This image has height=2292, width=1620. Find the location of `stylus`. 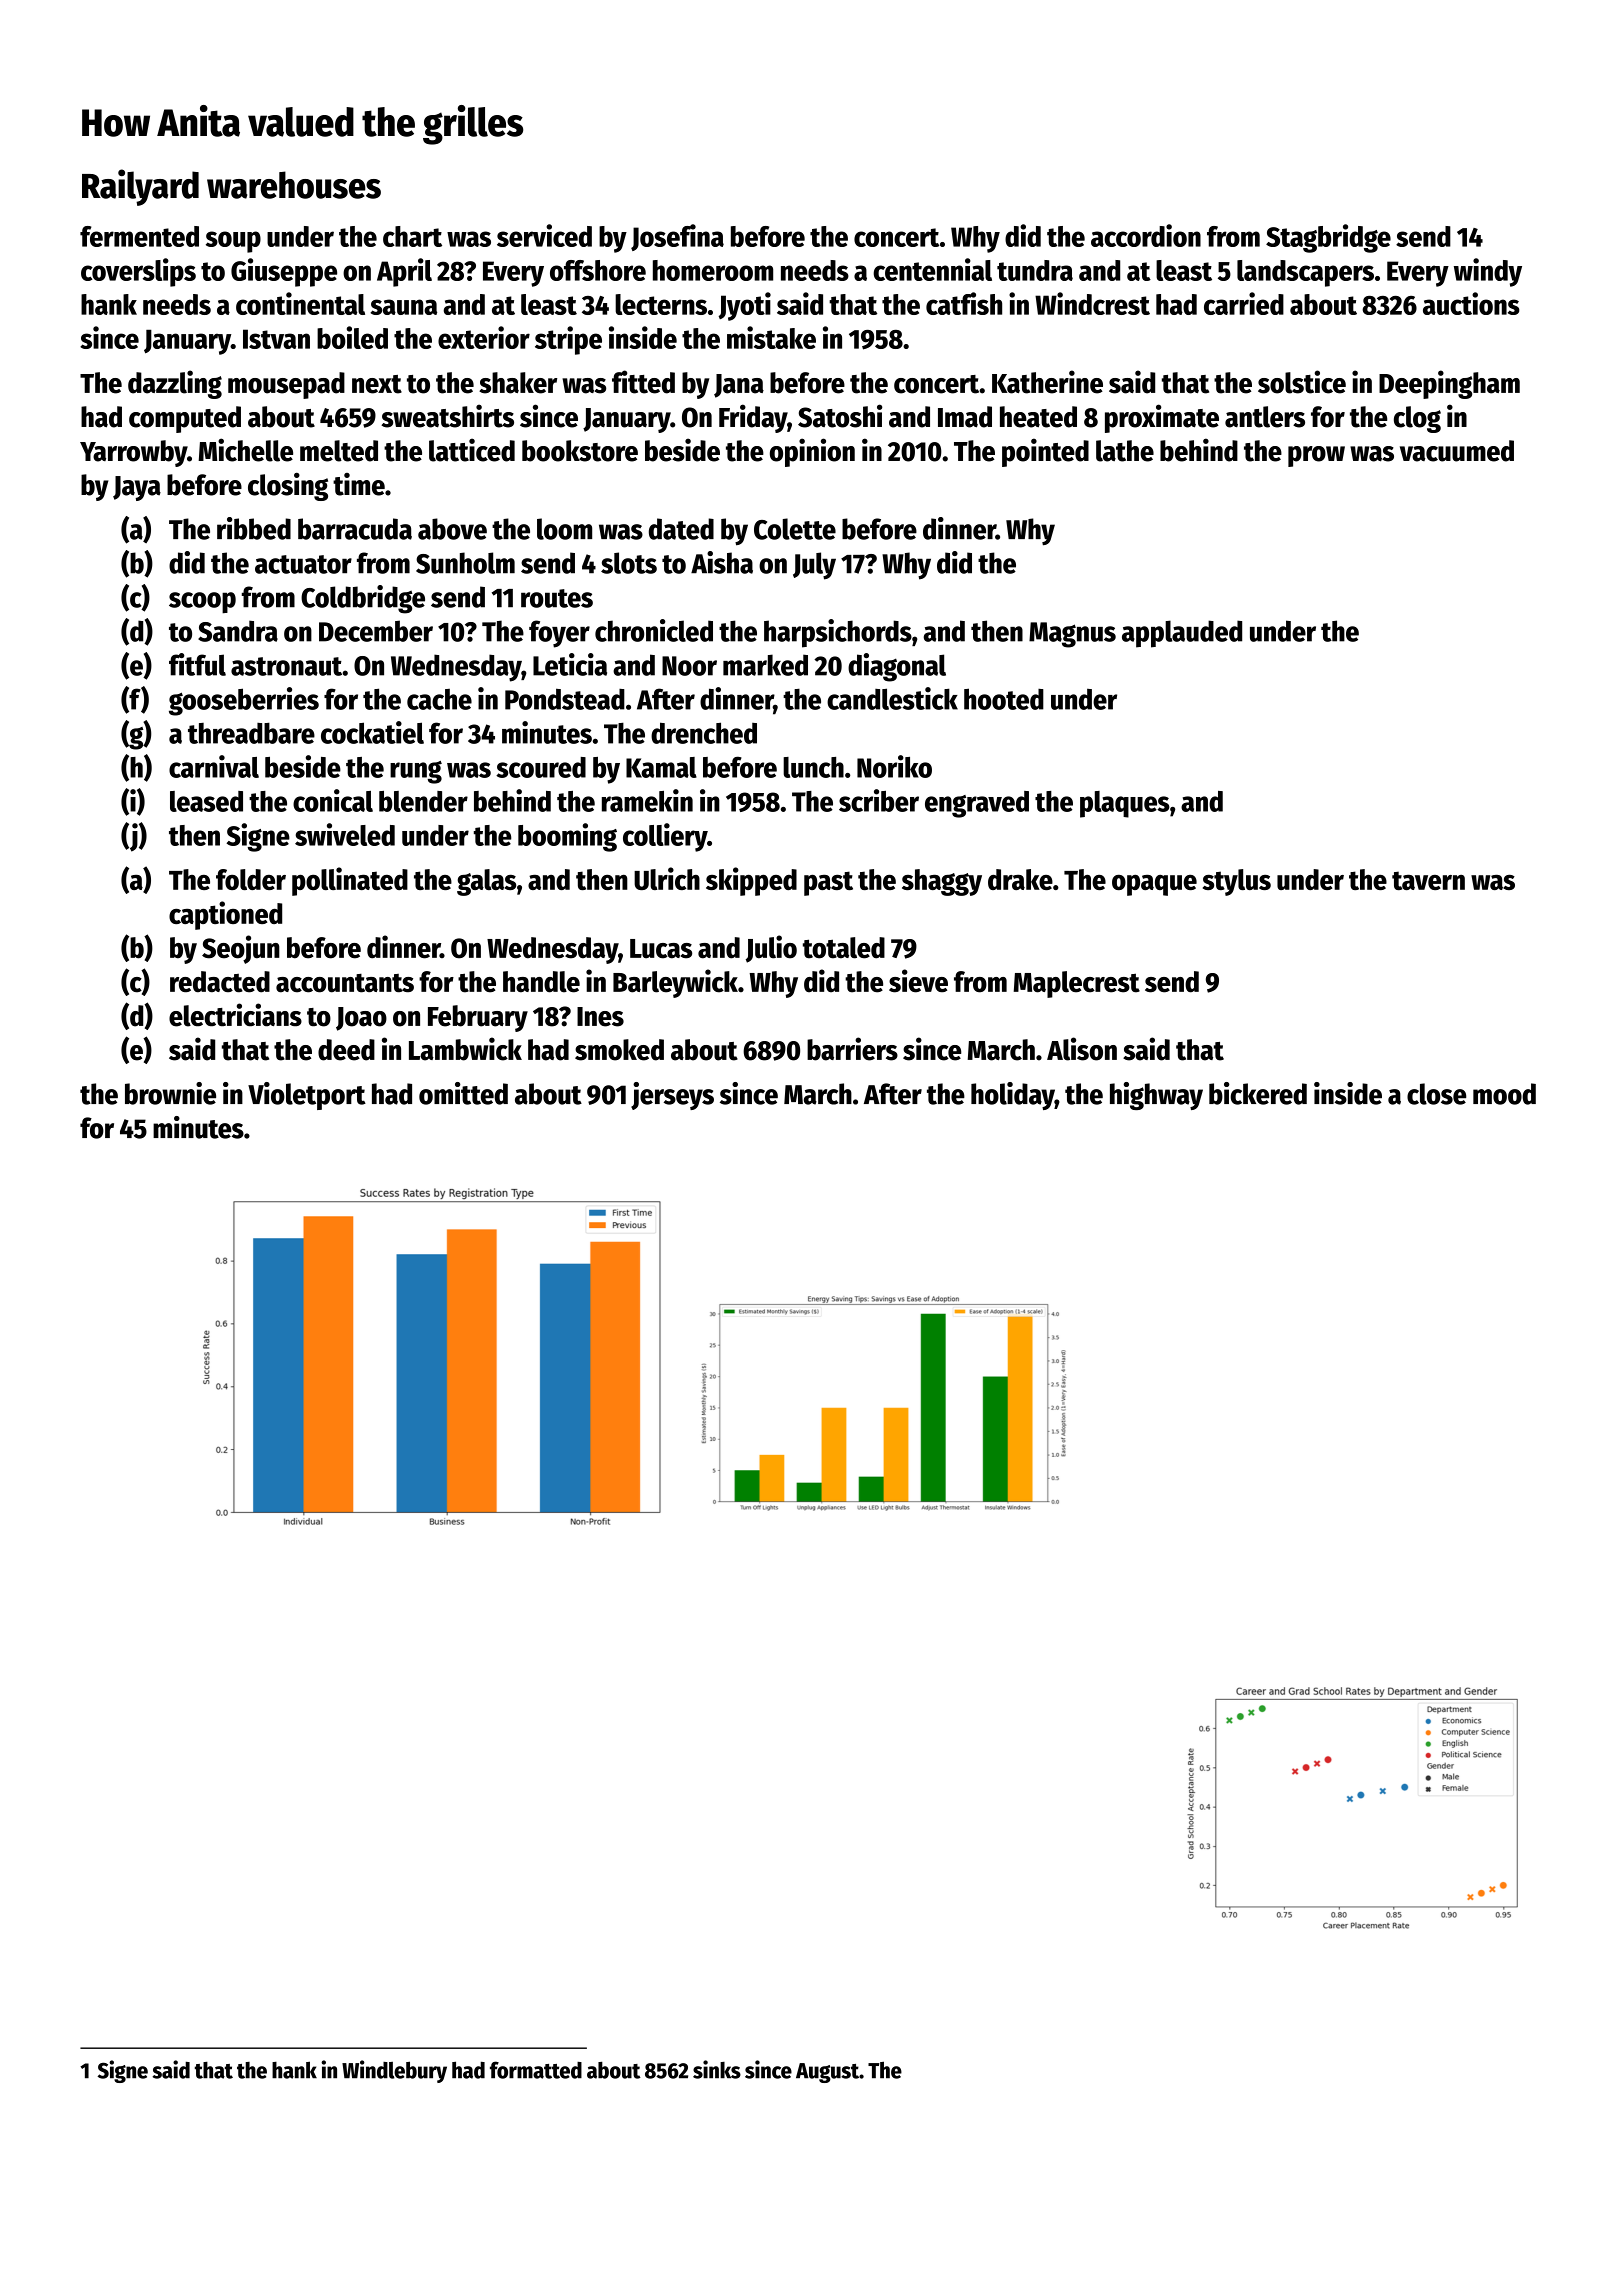

stylus is located at coordinates (1237, 882).
